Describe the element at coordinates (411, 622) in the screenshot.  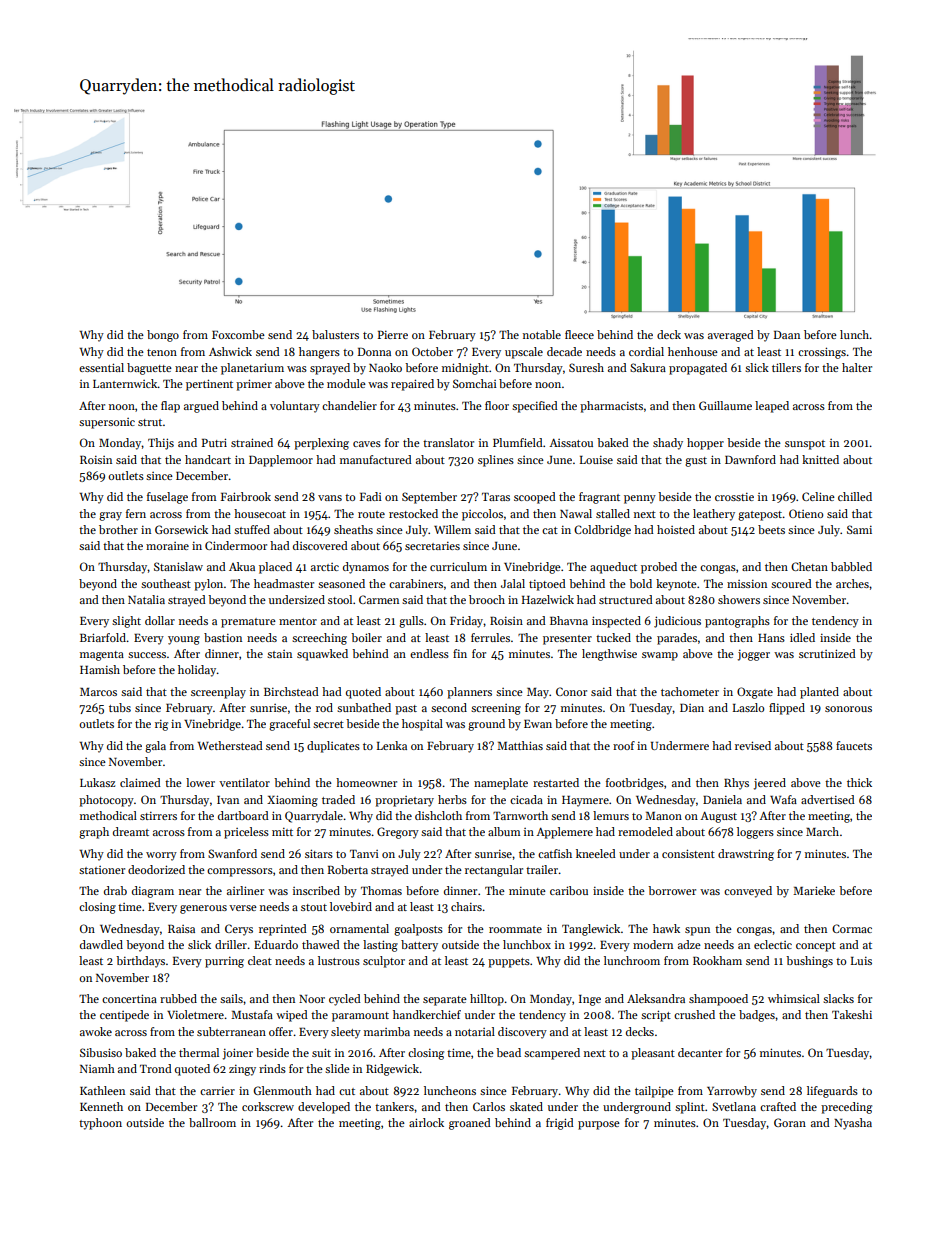
I see `gulls` at that location.
